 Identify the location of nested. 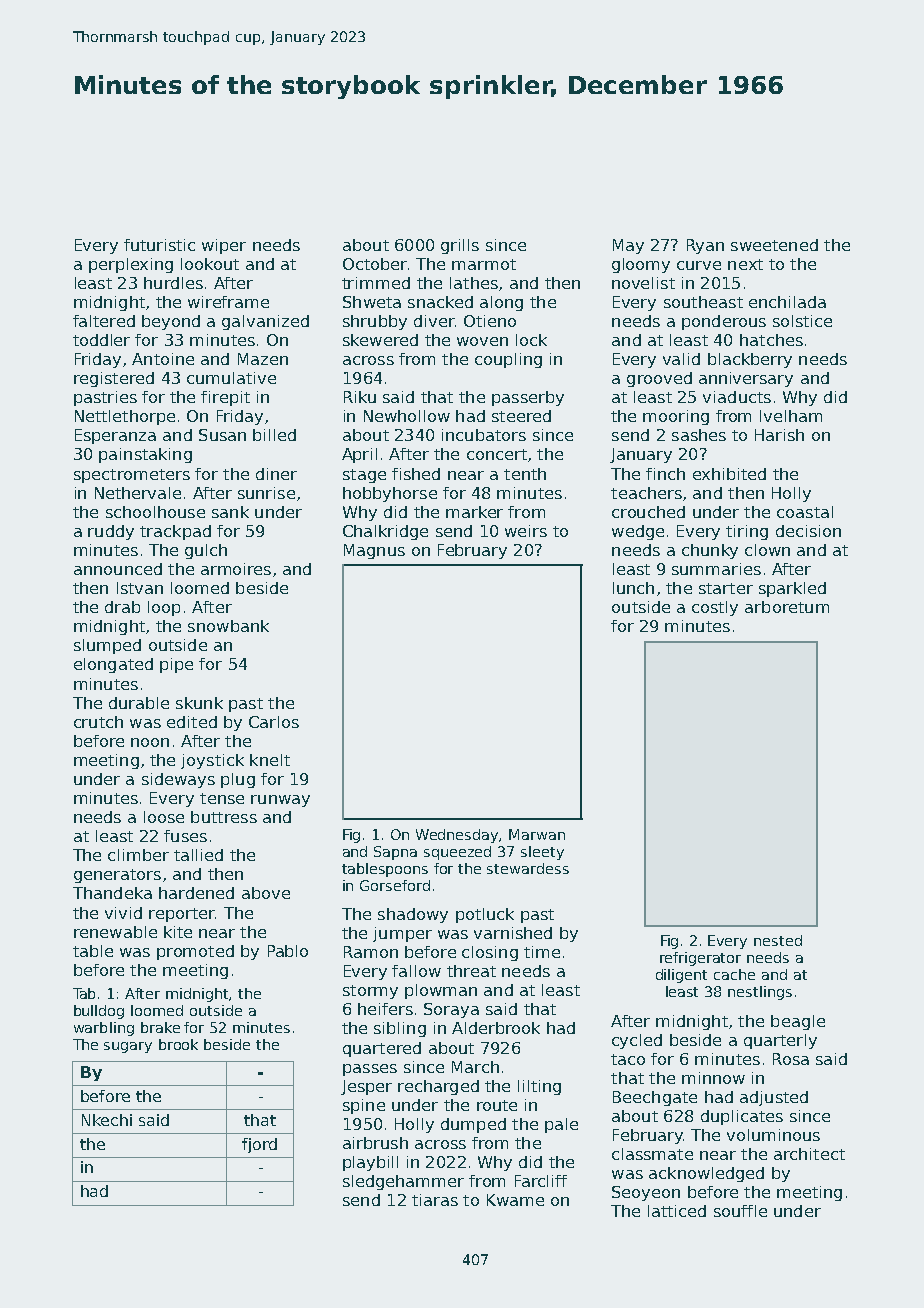
(778, 940).
